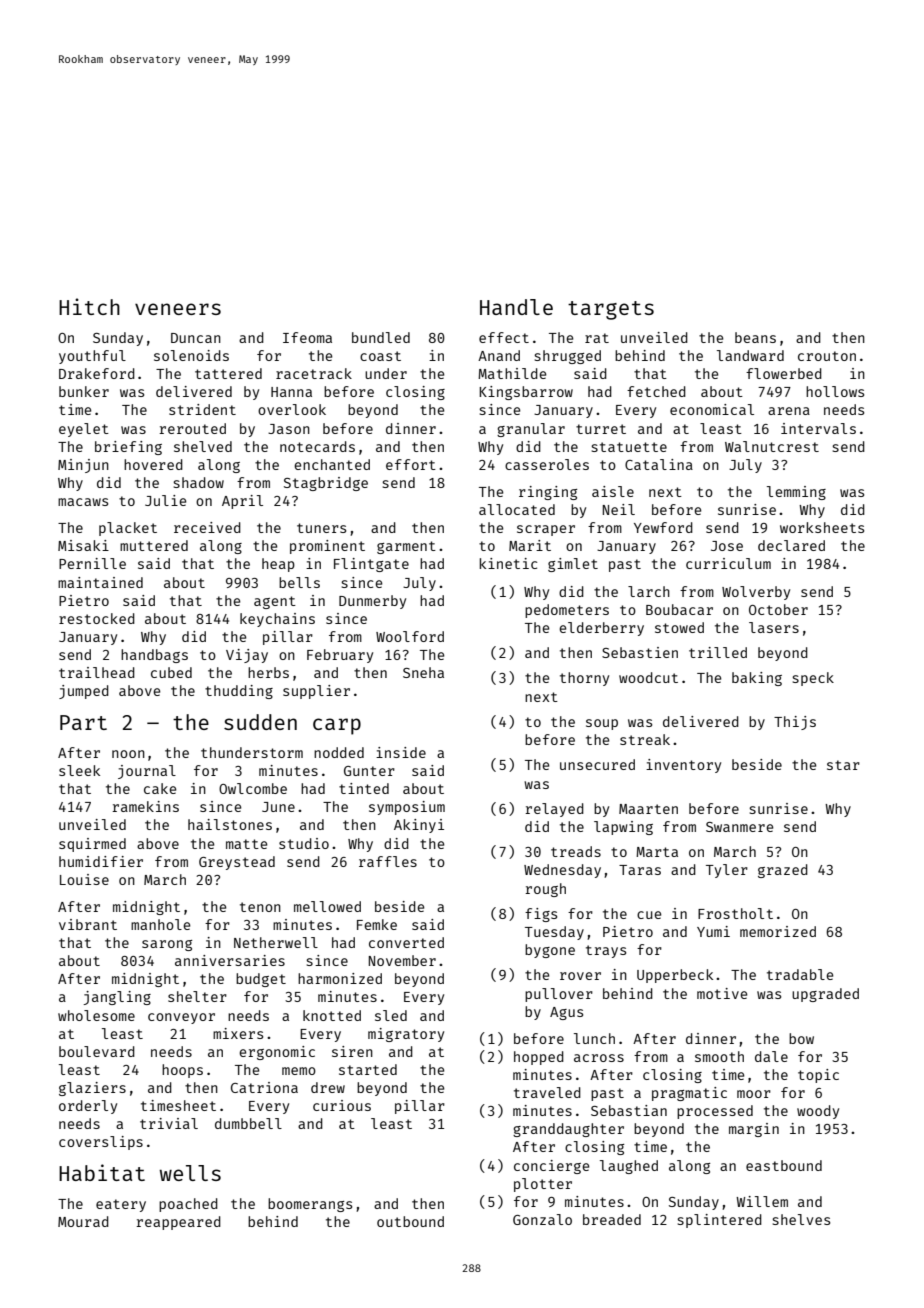 The width and height of the screenshot is (924, 1308). I want to click on symposium, so click(407, 808).
